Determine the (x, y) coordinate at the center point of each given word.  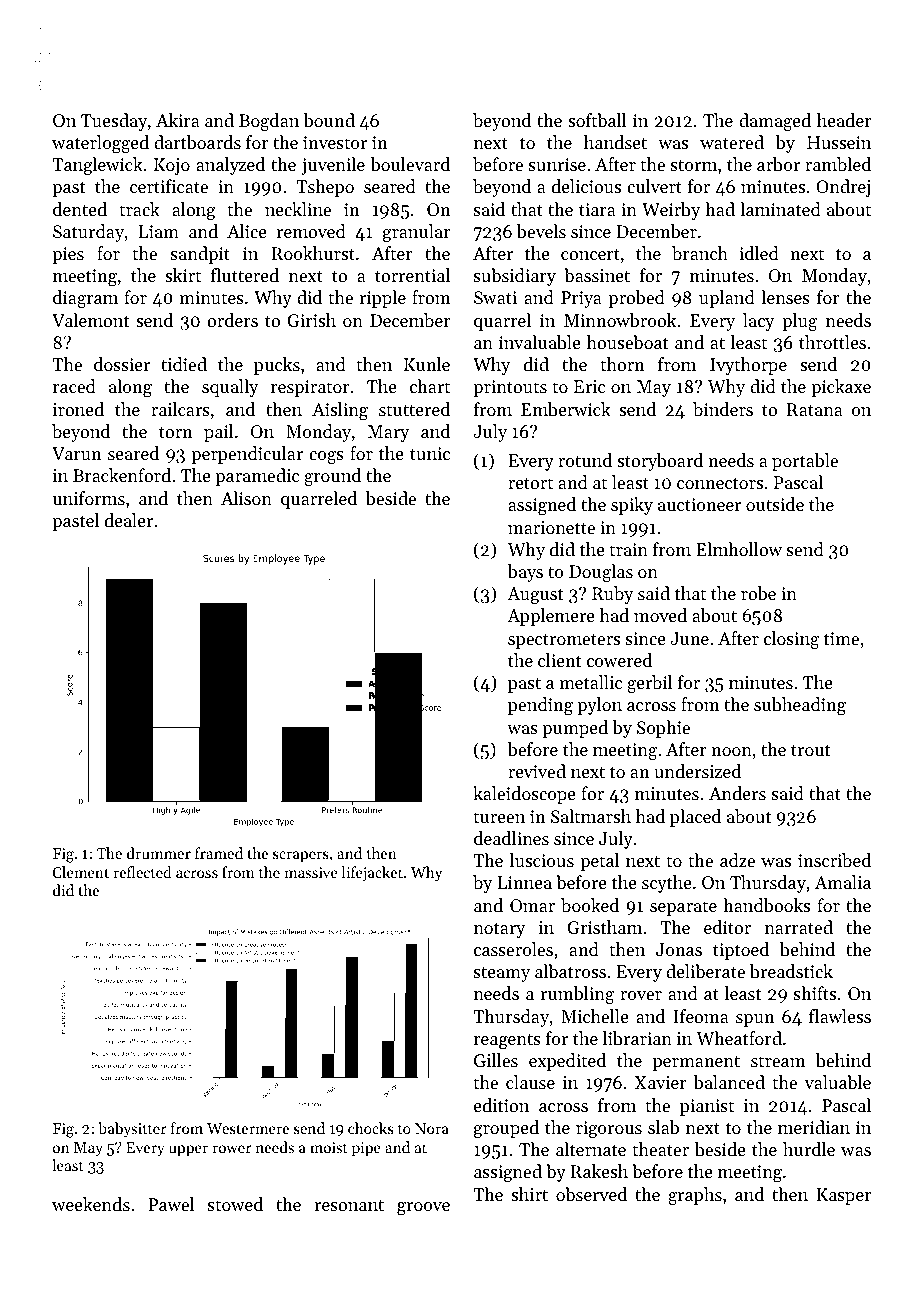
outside (775, 504)
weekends (91, 1204)
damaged (775, 122)
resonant (349, 1205)
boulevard (410, 164)
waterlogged (100, 144)
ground (332, 477)
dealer (129, 520)
